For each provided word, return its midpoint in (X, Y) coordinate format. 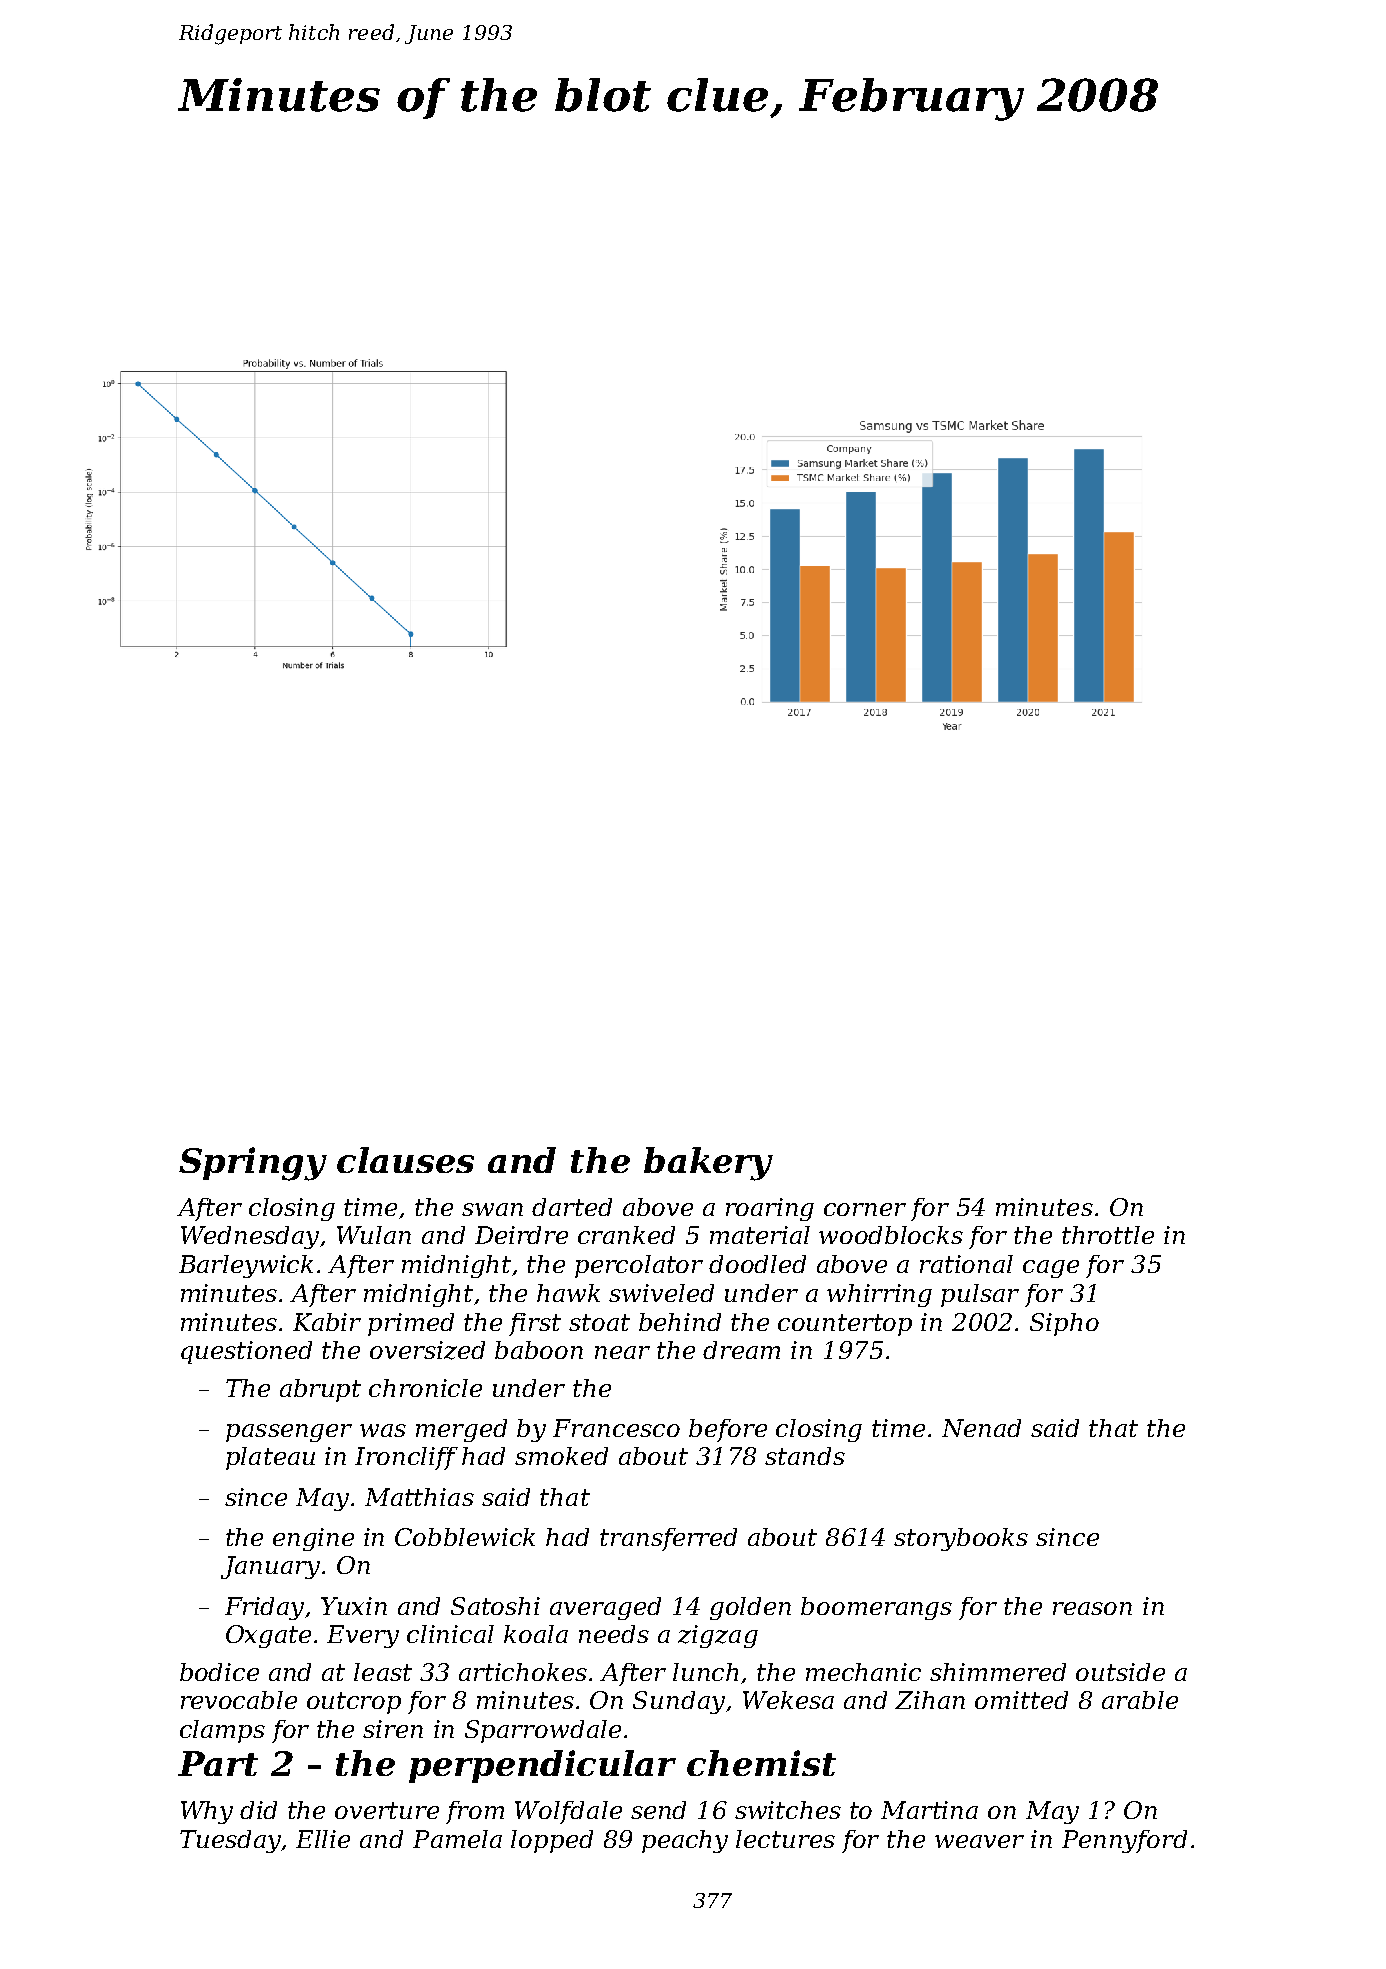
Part (218, 1763)
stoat (599, 1322)
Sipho (1064, 1324)
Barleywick (246, 1266)
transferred (668, 1539)
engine (313, 1539)
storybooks (961, 1539)
